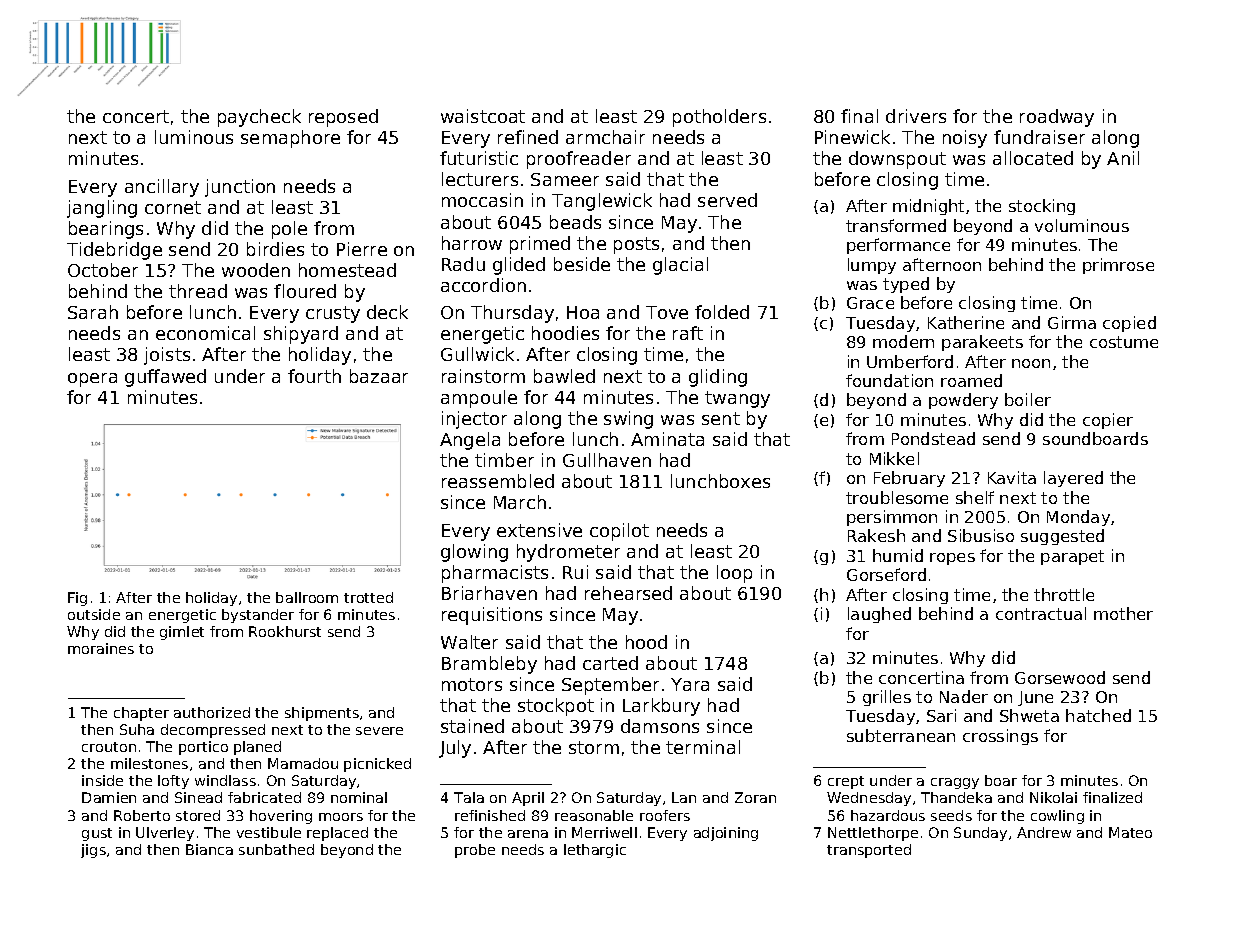  Describe the element at coordinates (982, 343) in the image. I see `parakeets` at that location.
